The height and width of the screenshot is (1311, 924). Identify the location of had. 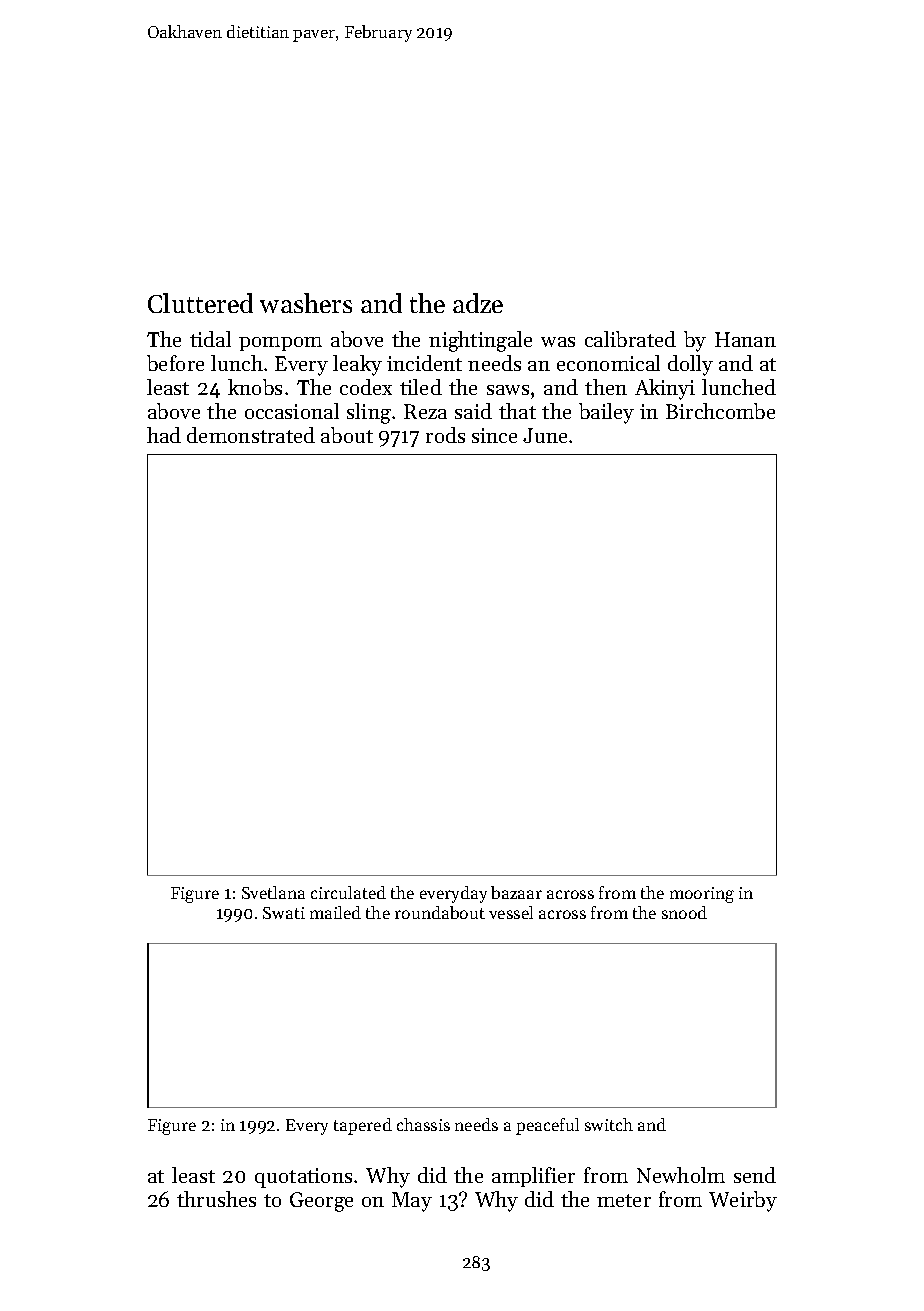
(164, 435).
